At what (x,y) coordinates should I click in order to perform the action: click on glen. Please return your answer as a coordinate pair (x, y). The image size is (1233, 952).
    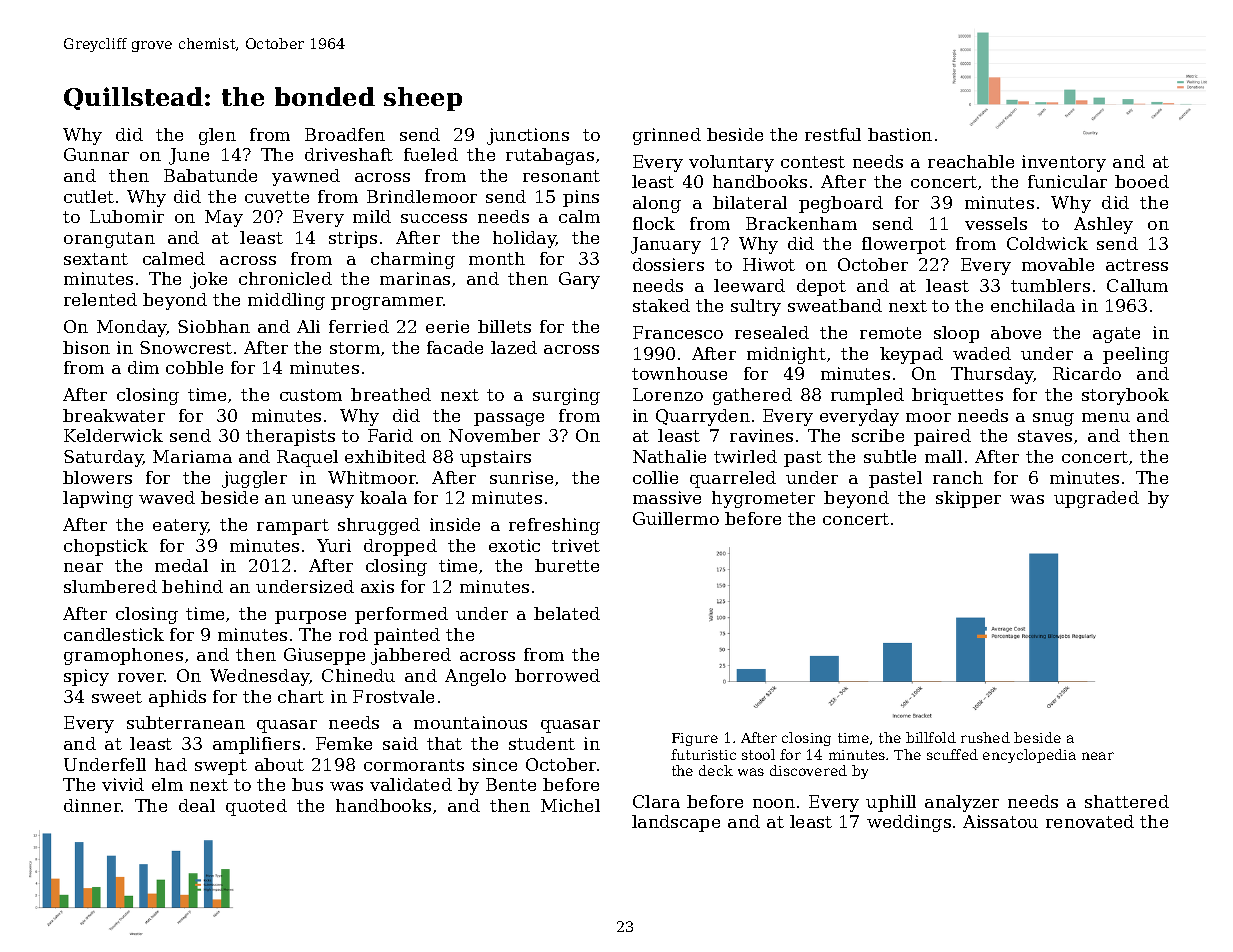
    Looking at the image, I should click on (217, 136).
